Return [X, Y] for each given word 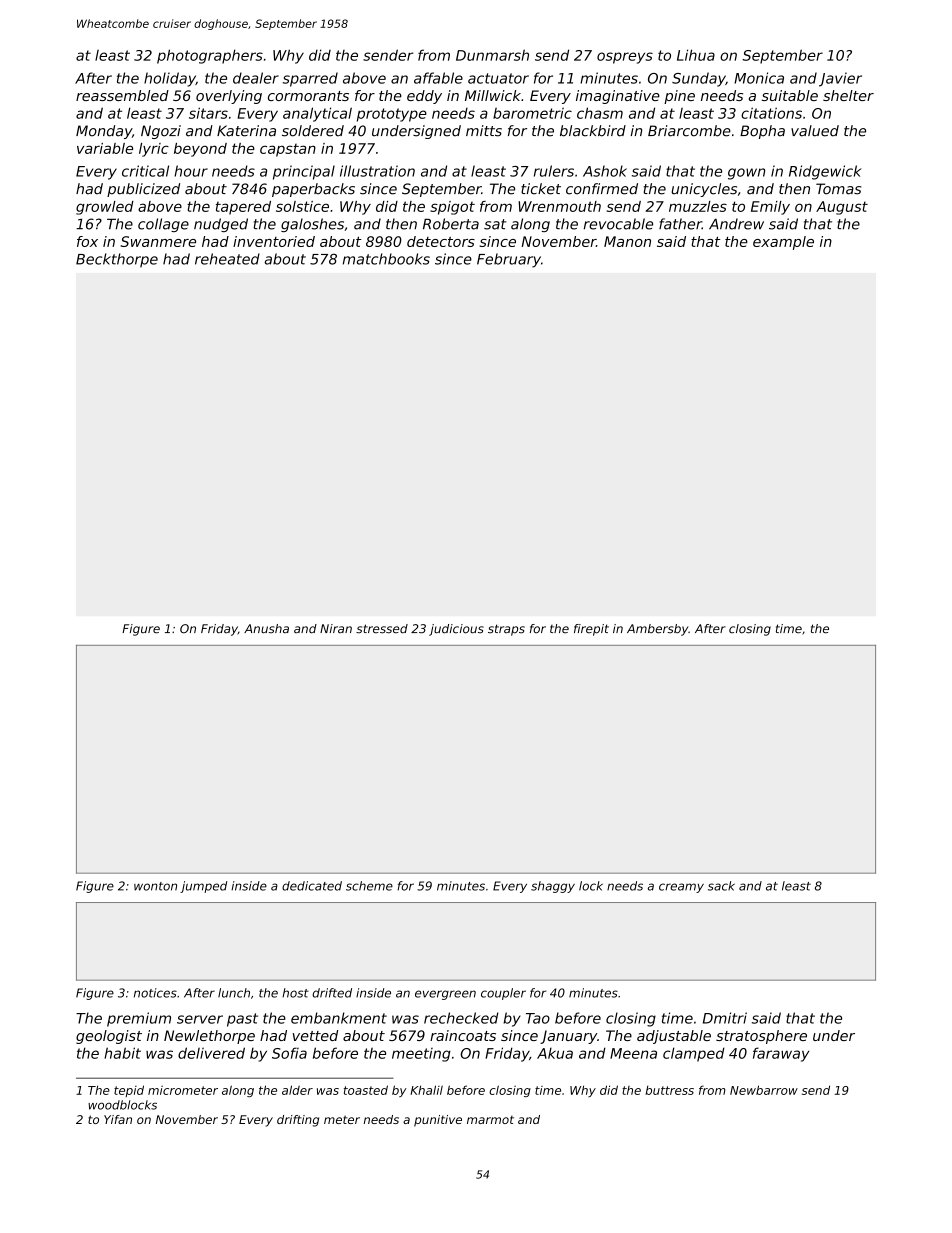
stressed [382, 629]
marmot [490, 1120]
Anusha [266, 629]
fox [87, 241]
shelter [848, 95]
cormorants [308, 96]
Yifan [118, 1119]
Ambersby [658, 630]
